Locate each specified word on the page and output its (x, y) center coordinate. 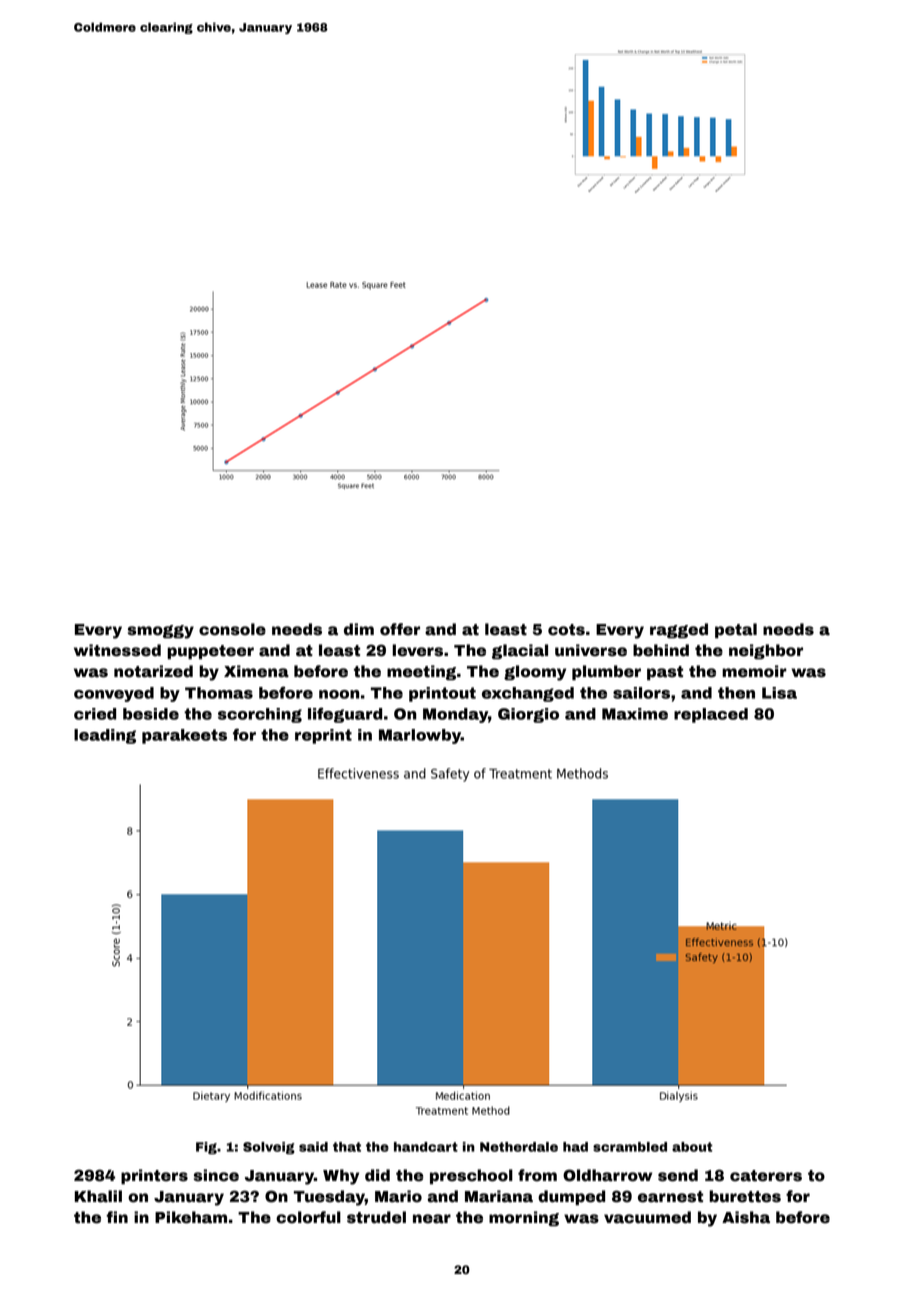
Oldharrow (607, 1175)
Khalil (98, 1196)
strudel (376, 1217)
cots (566, 630)
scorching (260, 715)
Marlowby (420, 736)
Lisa (779, 693)
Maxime (635, 714)
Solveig (269, 1148)
